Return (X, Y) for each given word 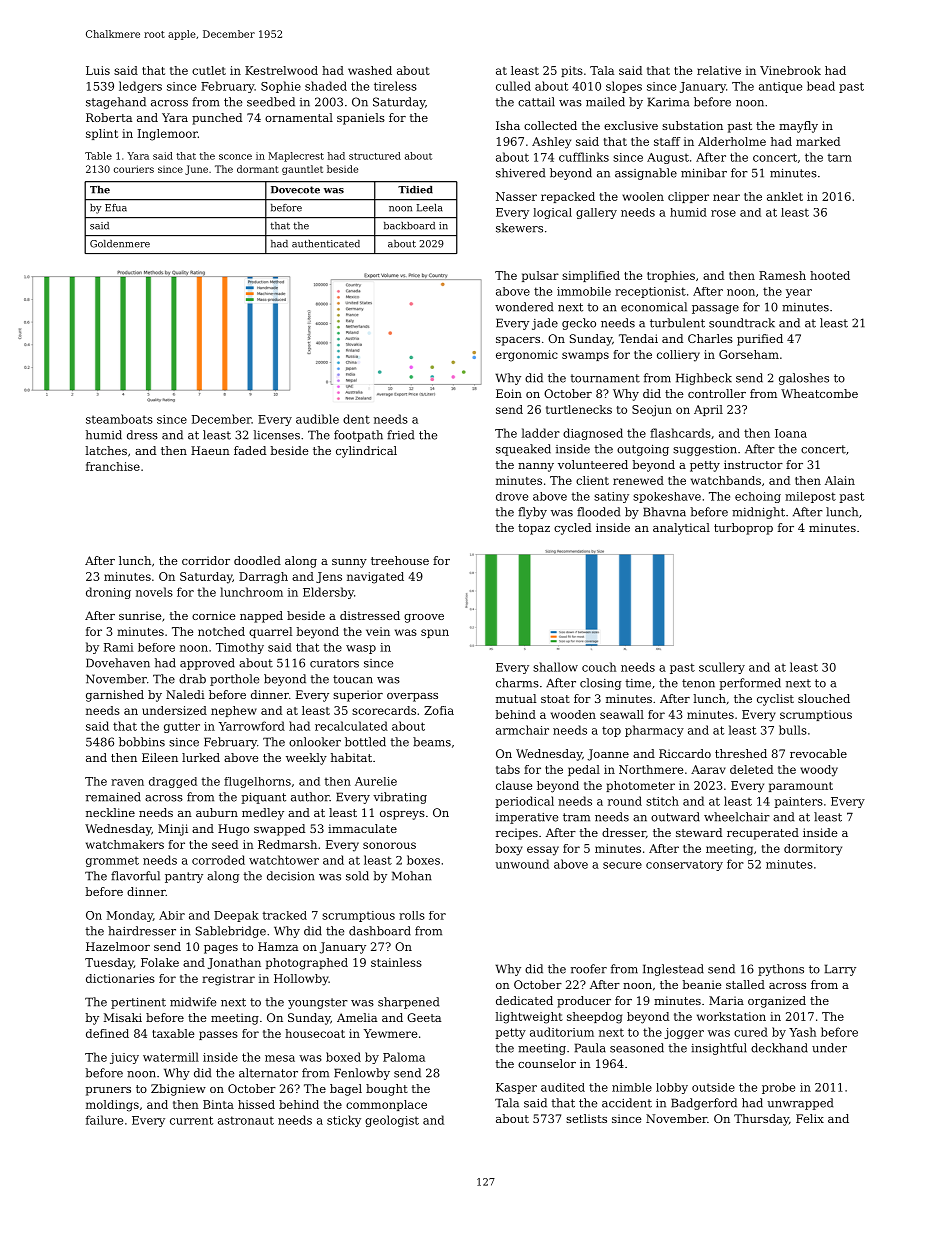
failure (104, 1120)
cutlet (209, 70)
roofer (589, 969)
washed (370, 70)
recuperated (763, 834)
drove (512, 496)
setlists (586, 1118)
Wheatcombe (819, 393)
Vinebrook (790, 70)
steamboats (119, 419)
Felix (810, 1118)
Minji (173, 830)
